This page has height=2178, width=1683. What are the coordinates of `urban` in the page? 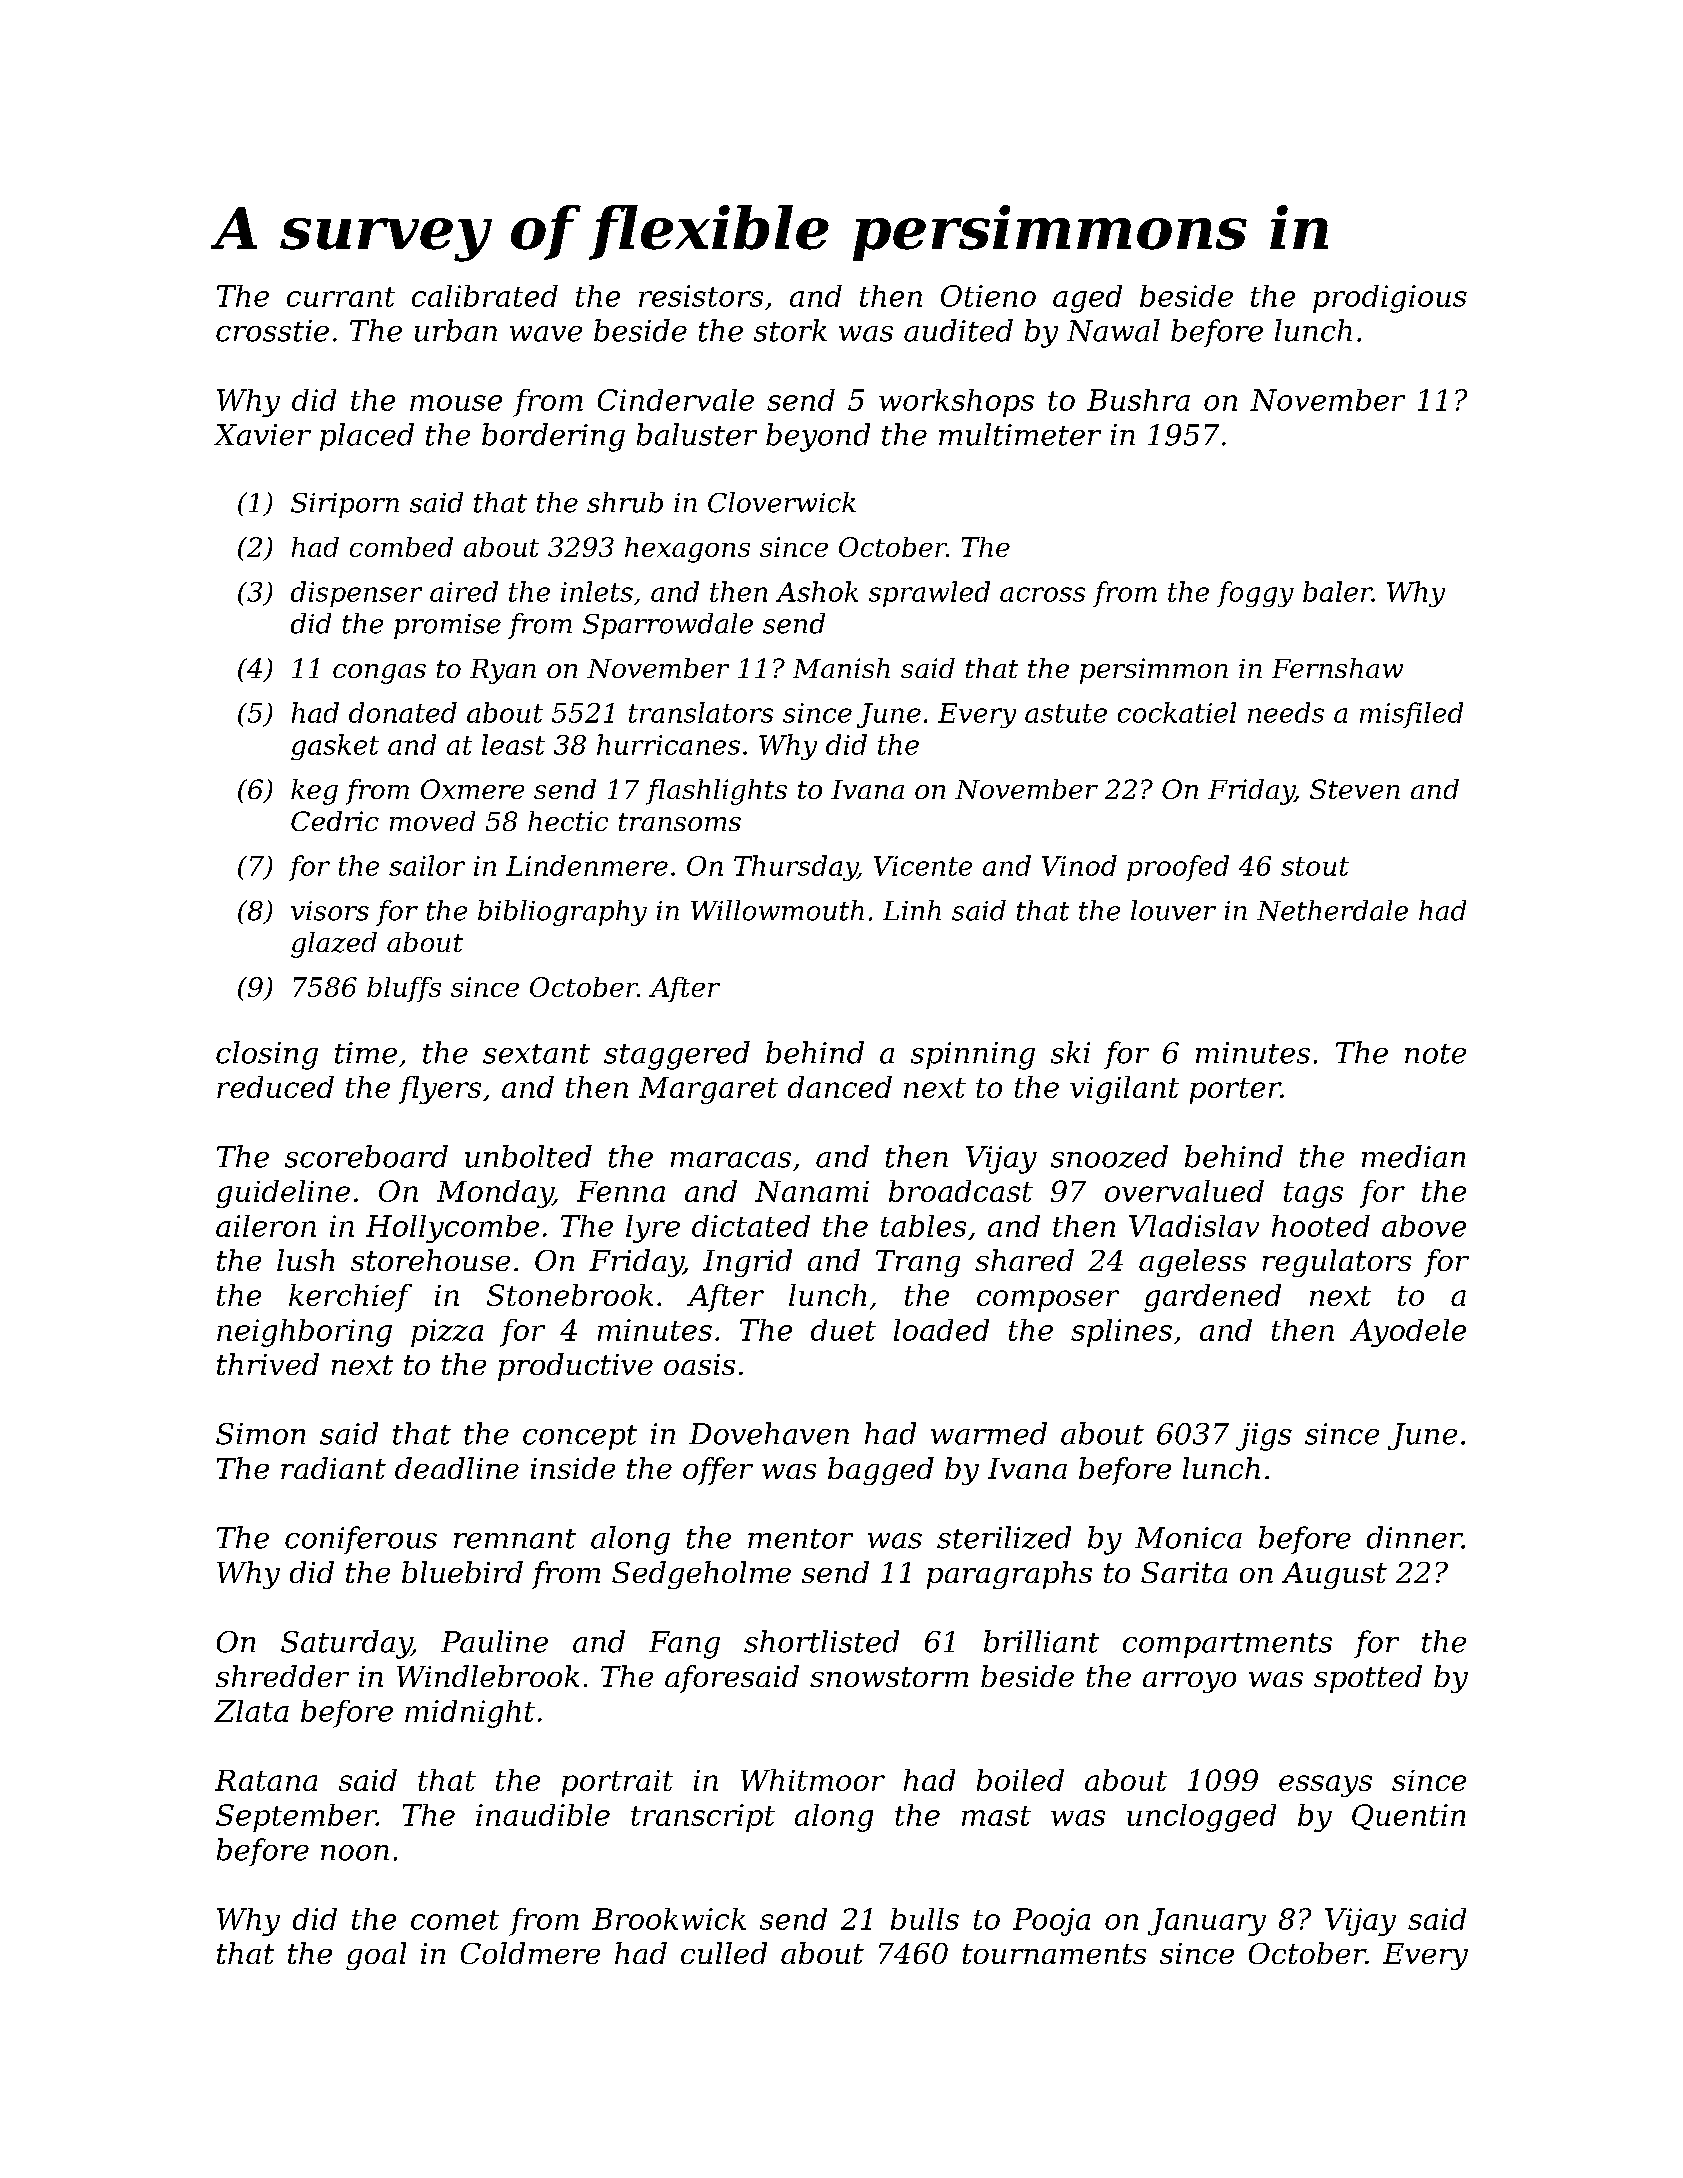 It's located at (456, 330).
